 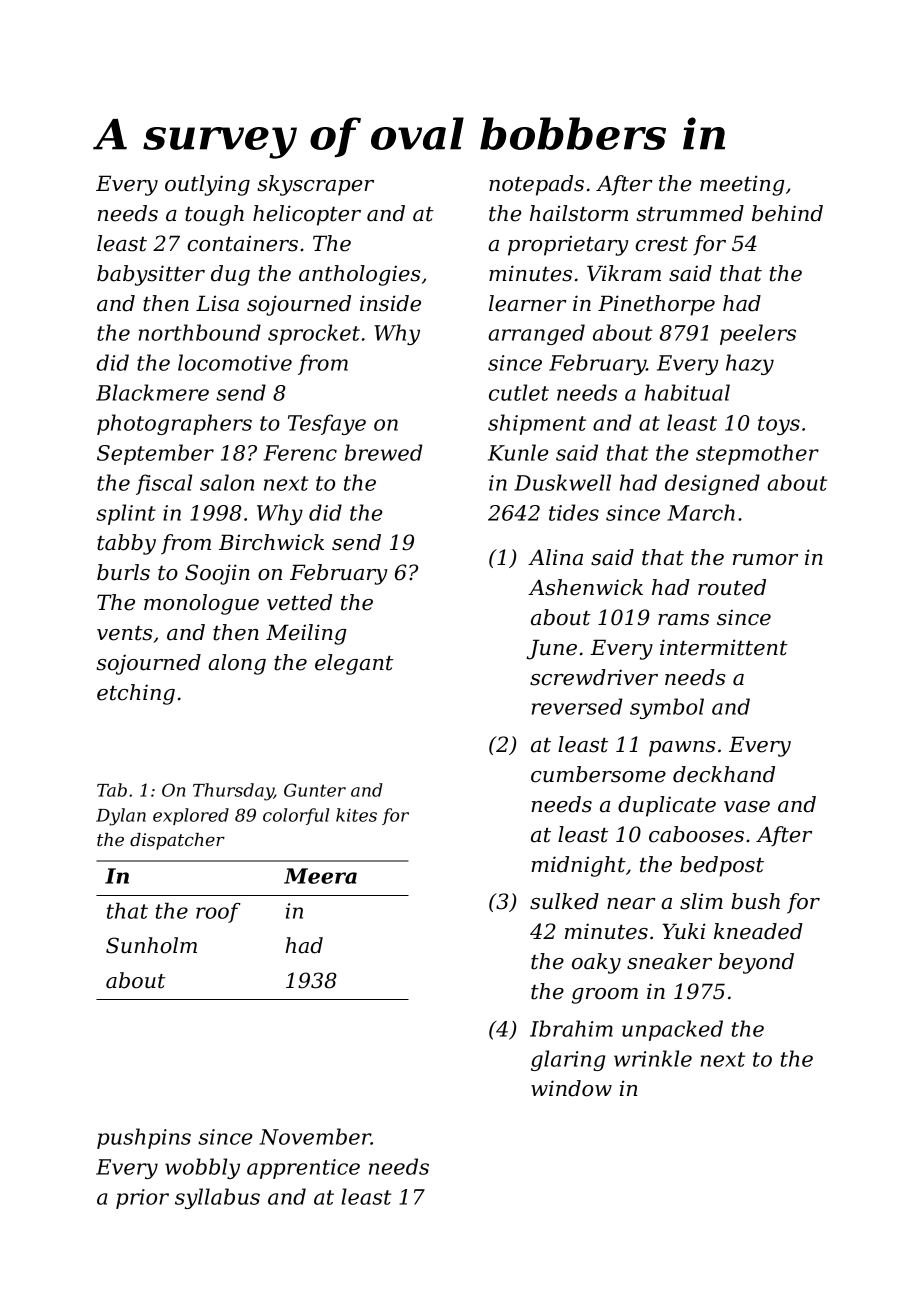 I want to click on notepads, so click(x=536, y=185).
